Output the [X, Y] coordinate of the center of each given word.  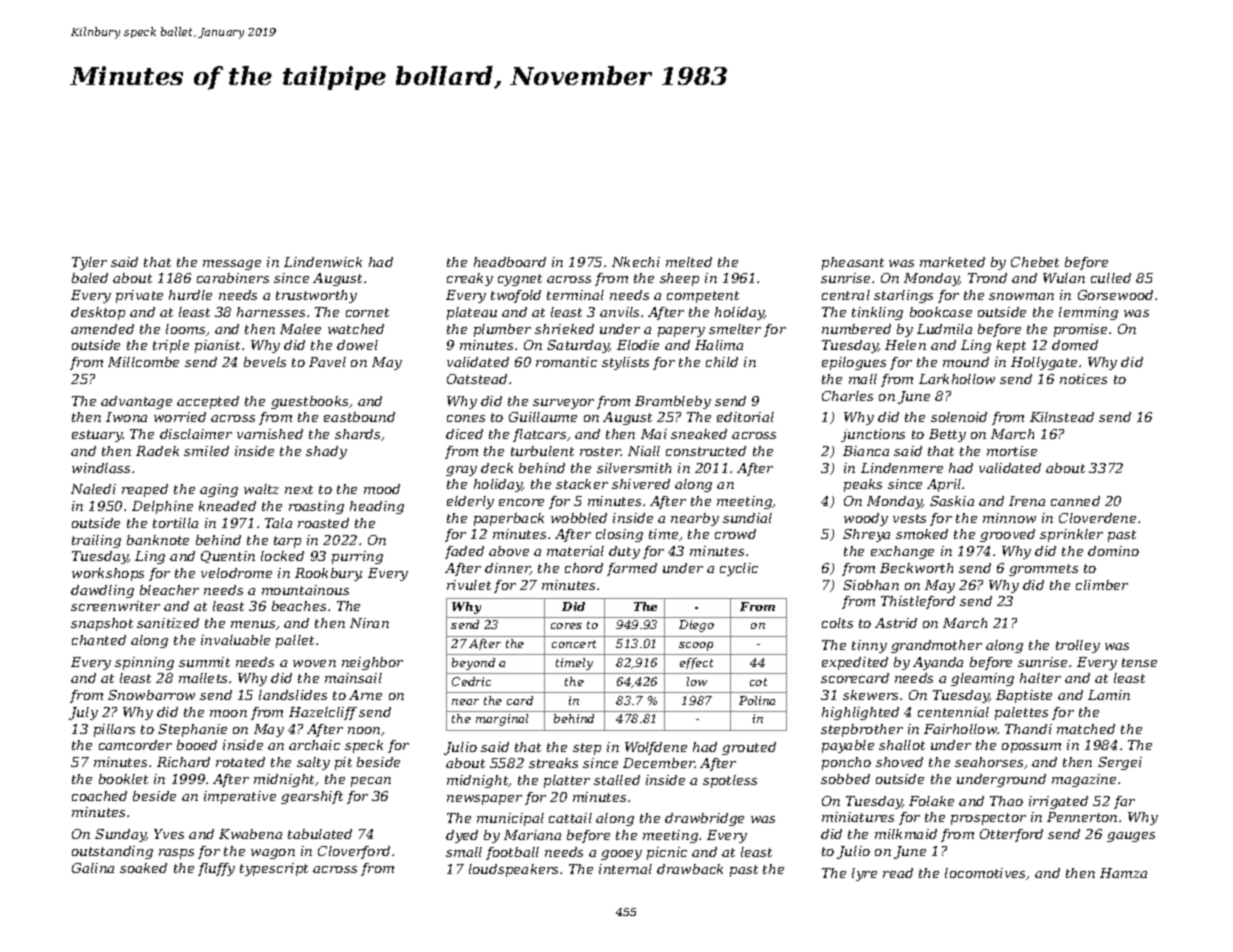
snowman [1021, 296]
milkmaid [906, 834]
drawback [690, 869]
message [232, 265]
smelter [735, 329]
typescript [274, 869]
